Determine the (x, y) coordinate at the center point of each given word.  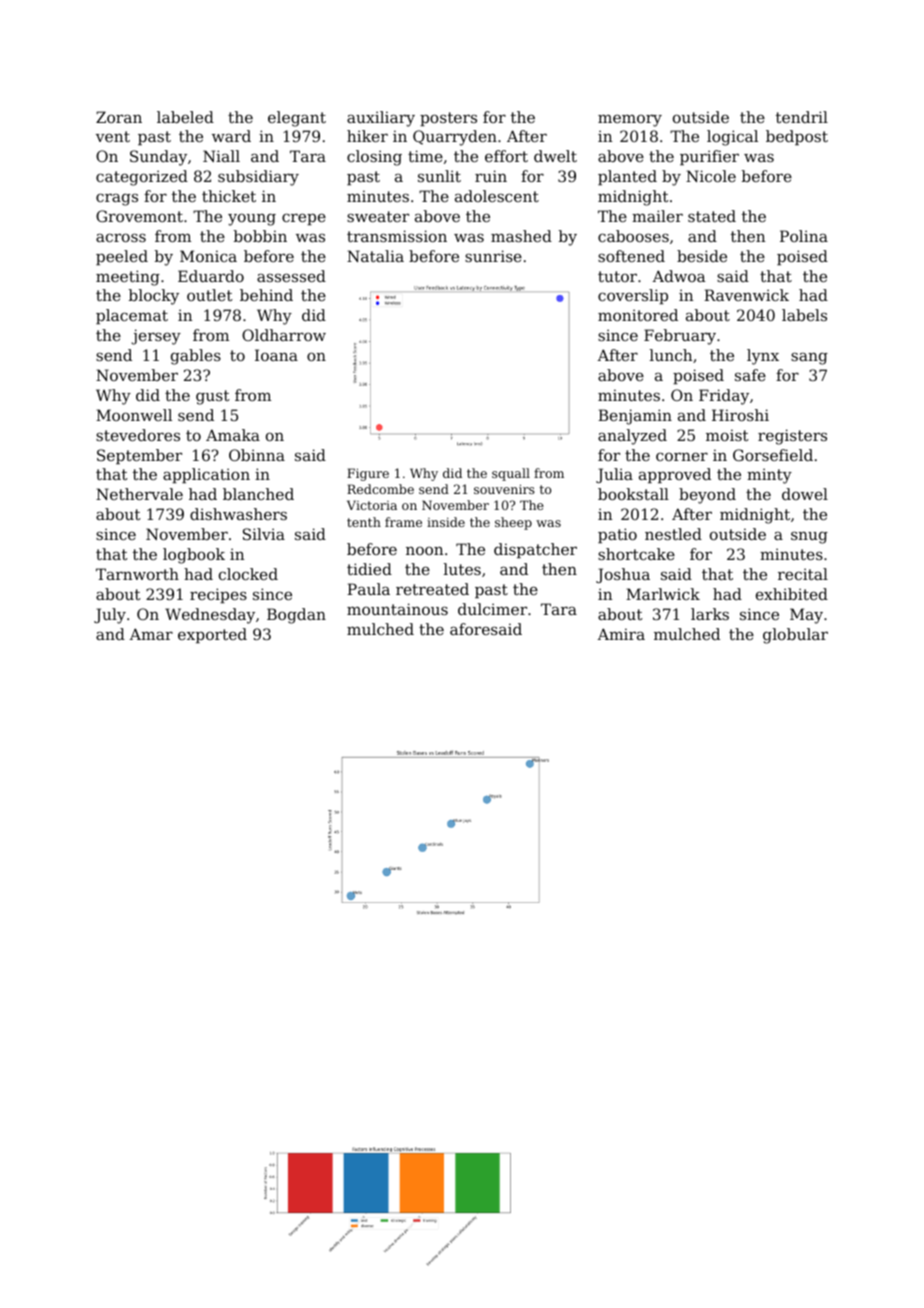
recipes (218, 595)
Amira (621, 634)
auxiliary (381, 119)
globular (795, 636)
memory (630, 121)
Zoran (119, 117)
